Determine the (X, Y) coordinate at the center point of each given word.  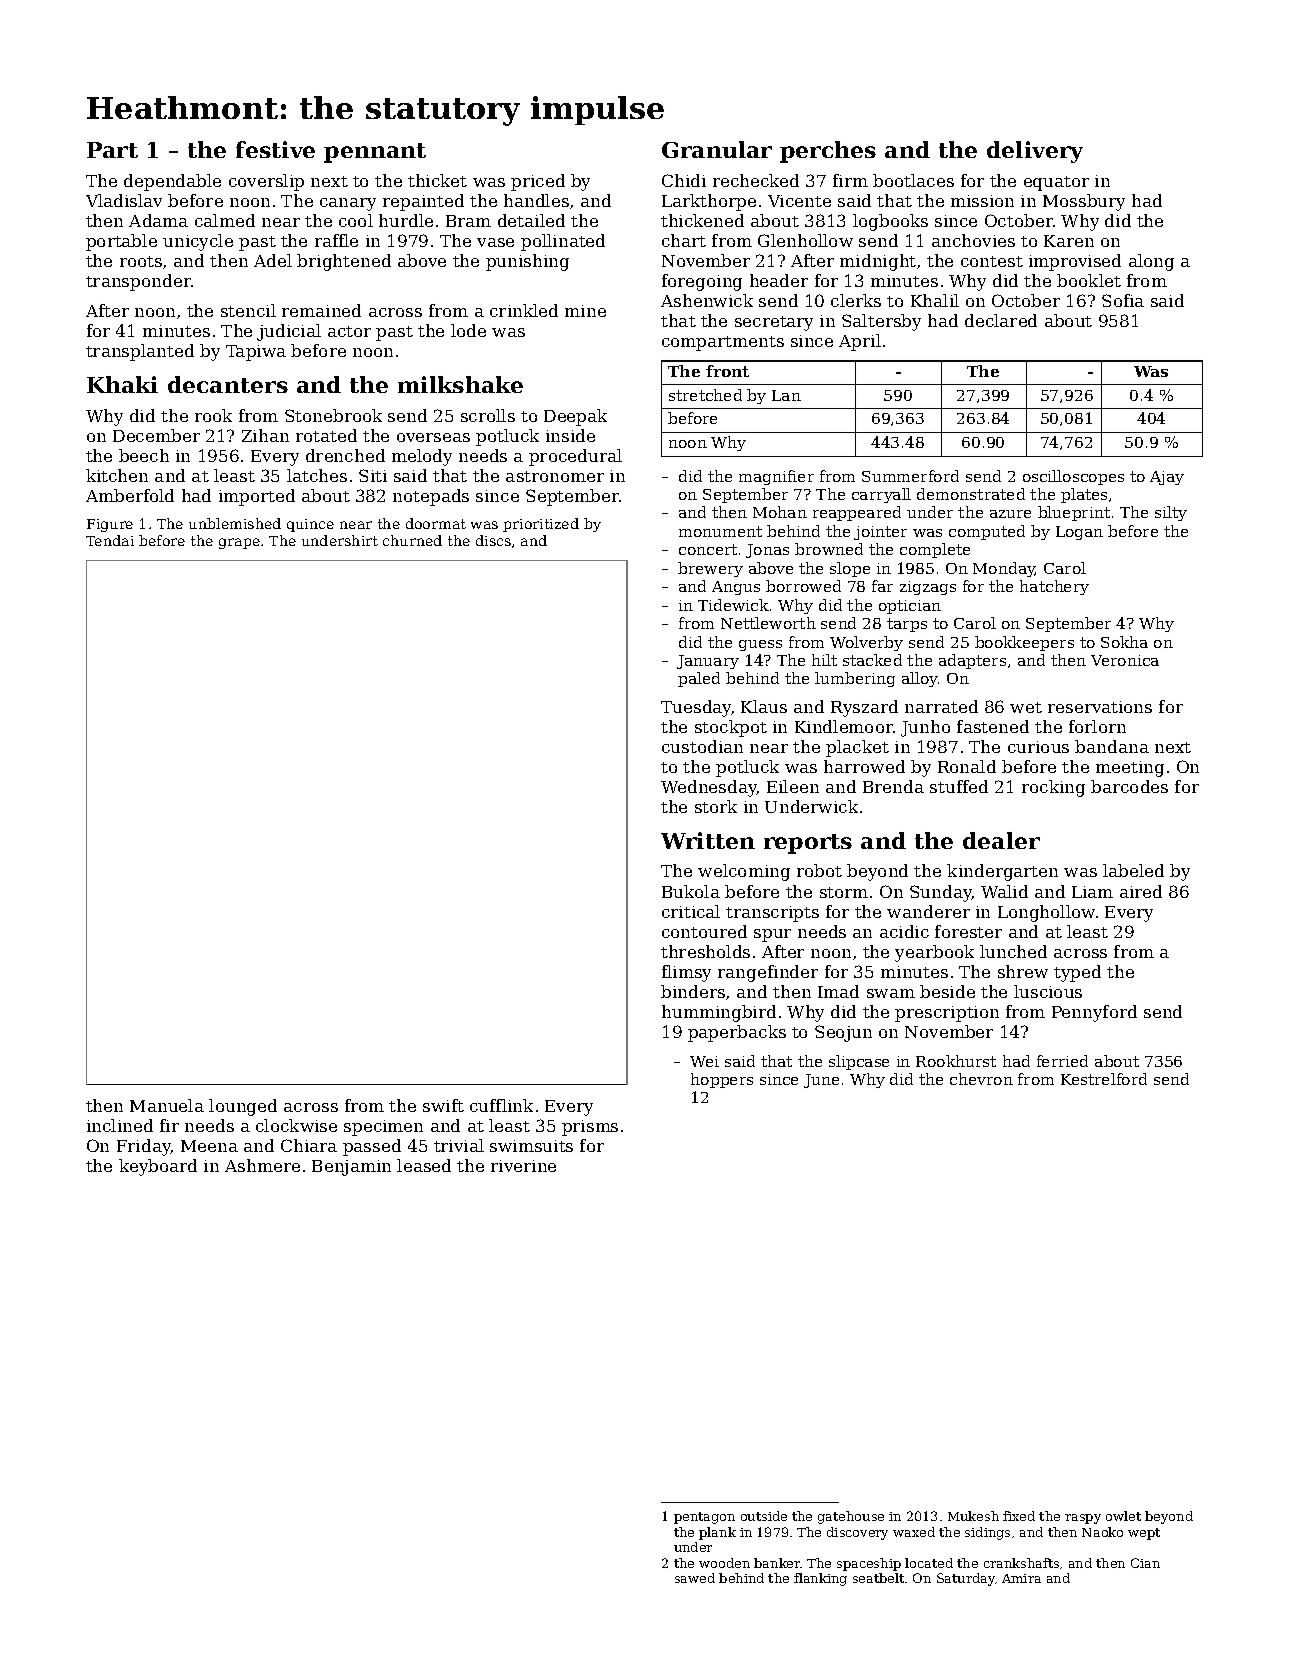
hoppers (722, 1080)
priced (538, 182)
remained (321, 310)
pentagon (704, 1518)
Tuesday (696, 708)
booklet (1089, 280)
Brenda (893, 786)
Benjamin (351, 1168)
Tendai (110, 540)
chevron (981, 1079)
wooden (724, 1563)
